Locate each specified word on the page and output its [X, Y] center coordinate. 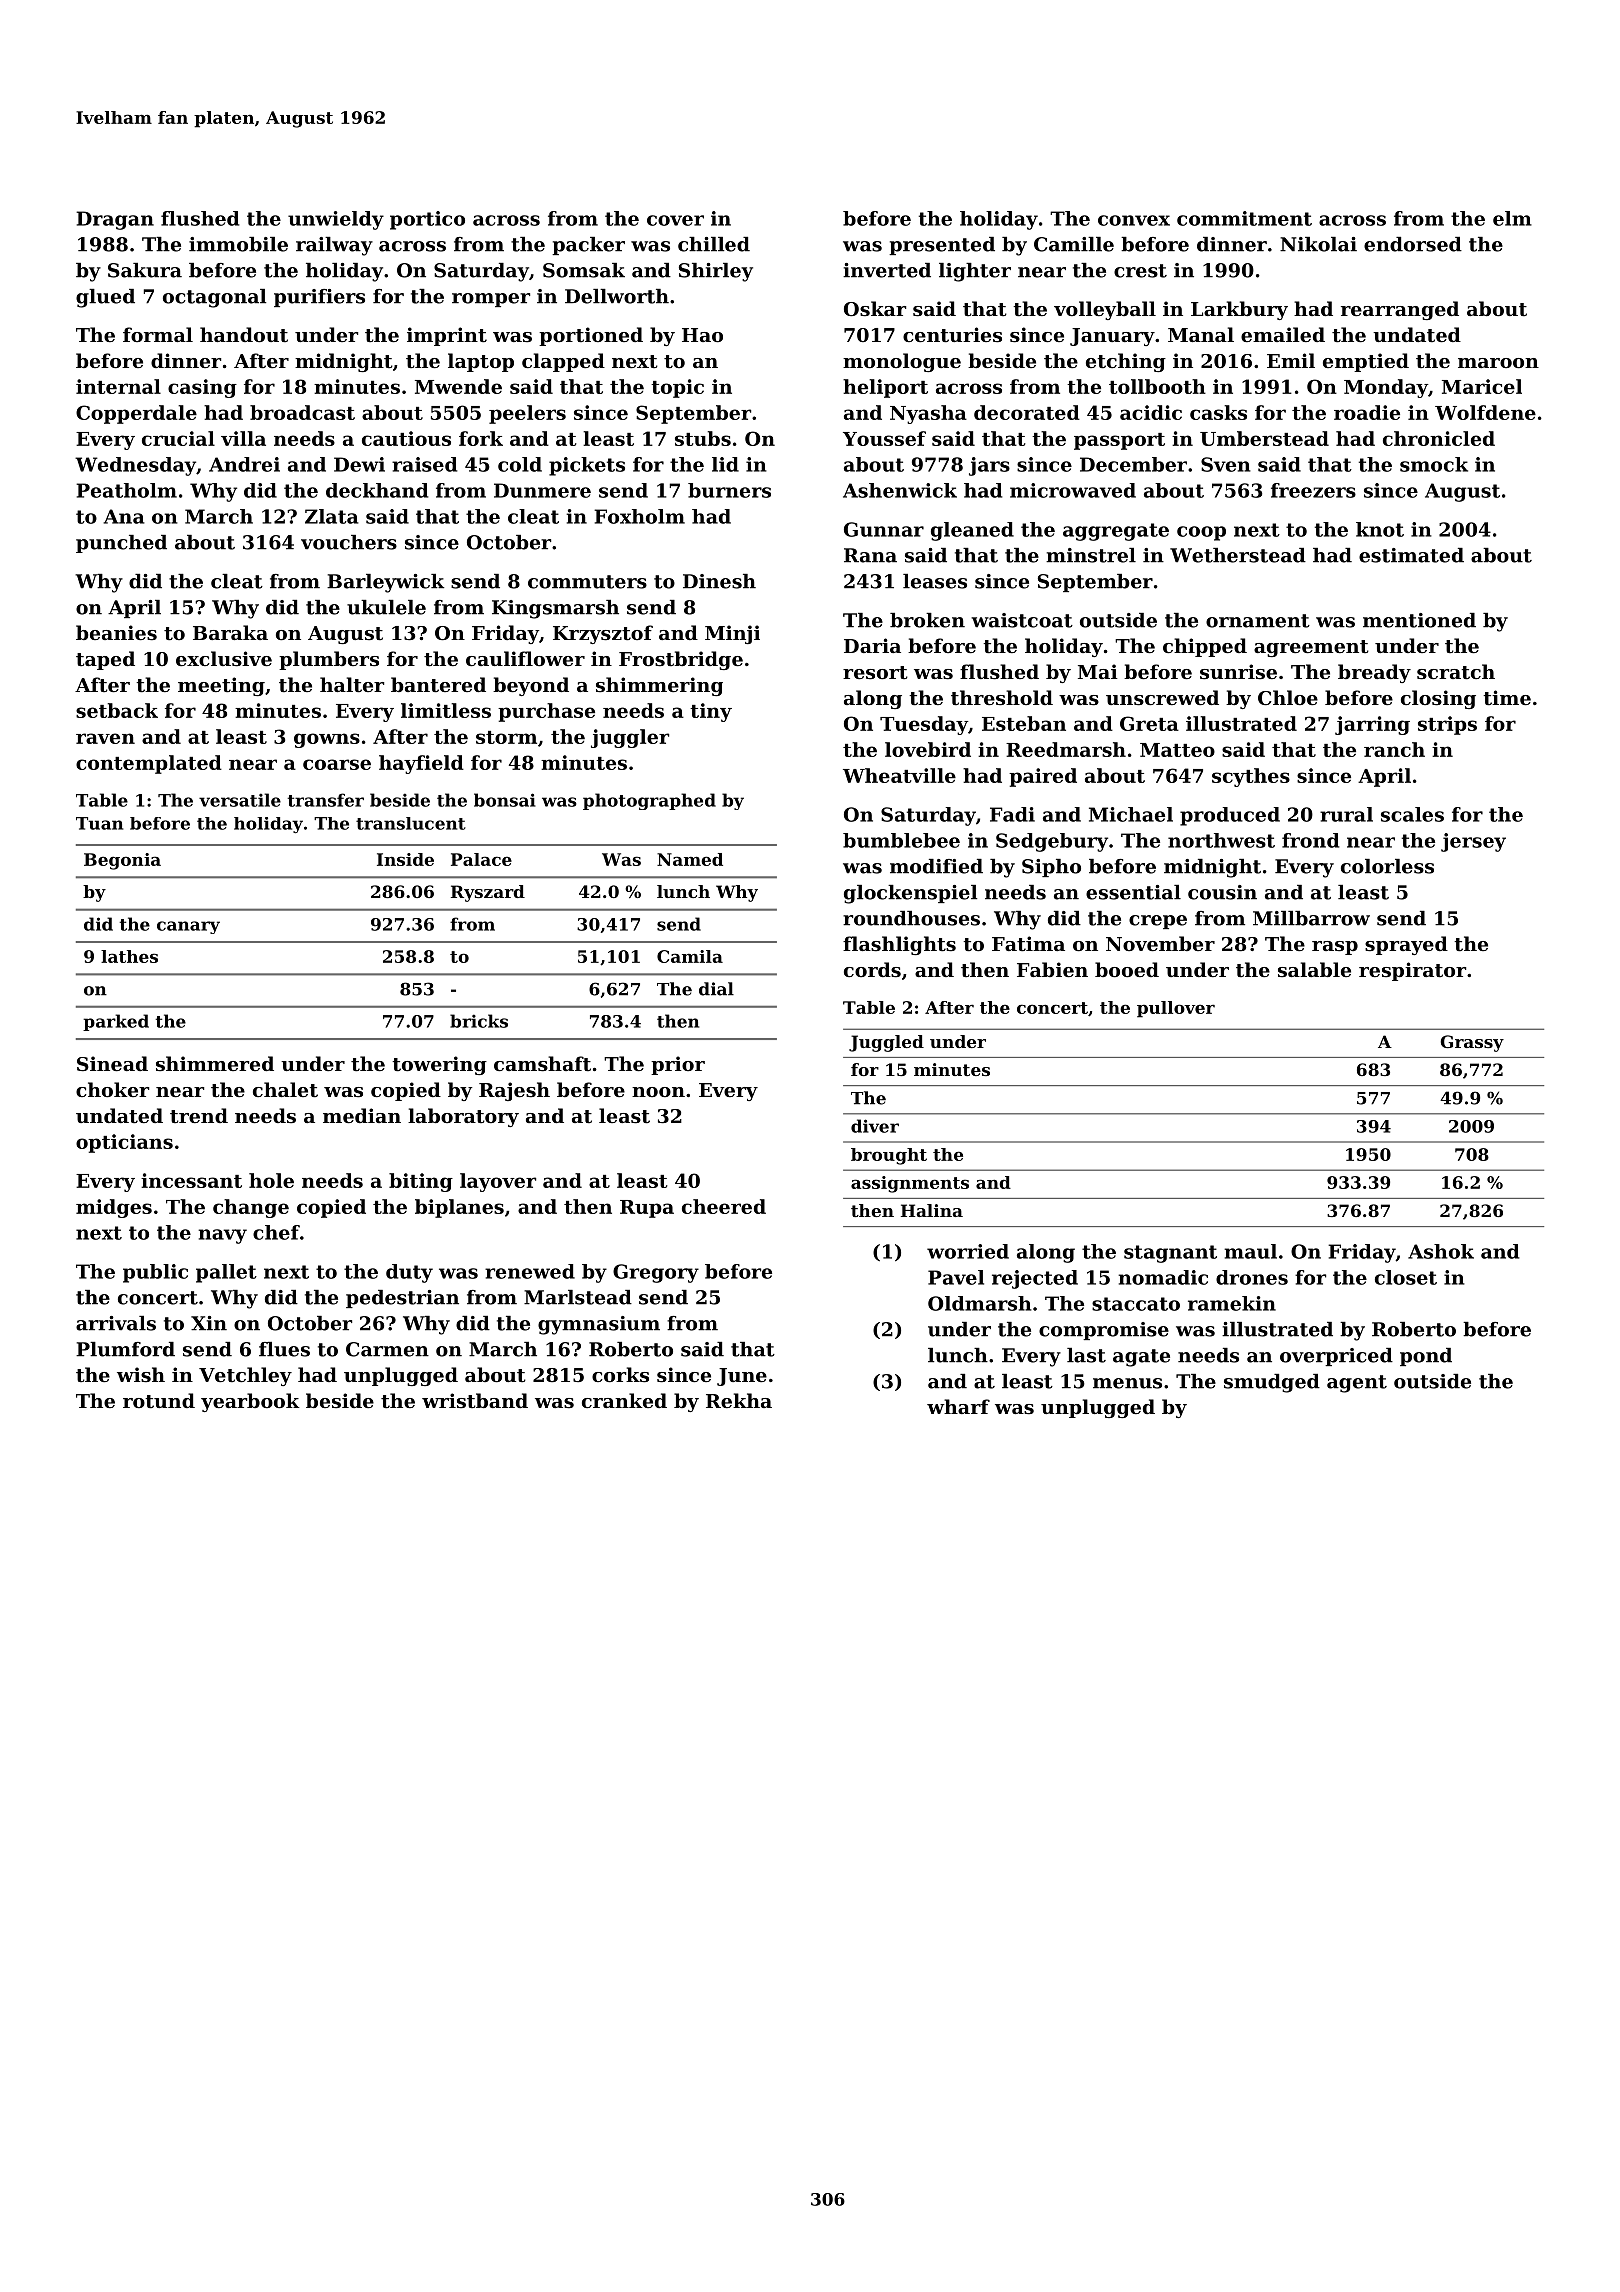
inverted [887, 270]
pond [1426, 1357]
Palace [481, 859]
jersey [1473, 842]
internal [118, 386]
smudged [1272, 1383]
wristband [475, 1400]
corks [620, 1375]
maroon [1498, 363]
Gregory [656, 1273]
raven [105, 738]
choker [112, 1089]
